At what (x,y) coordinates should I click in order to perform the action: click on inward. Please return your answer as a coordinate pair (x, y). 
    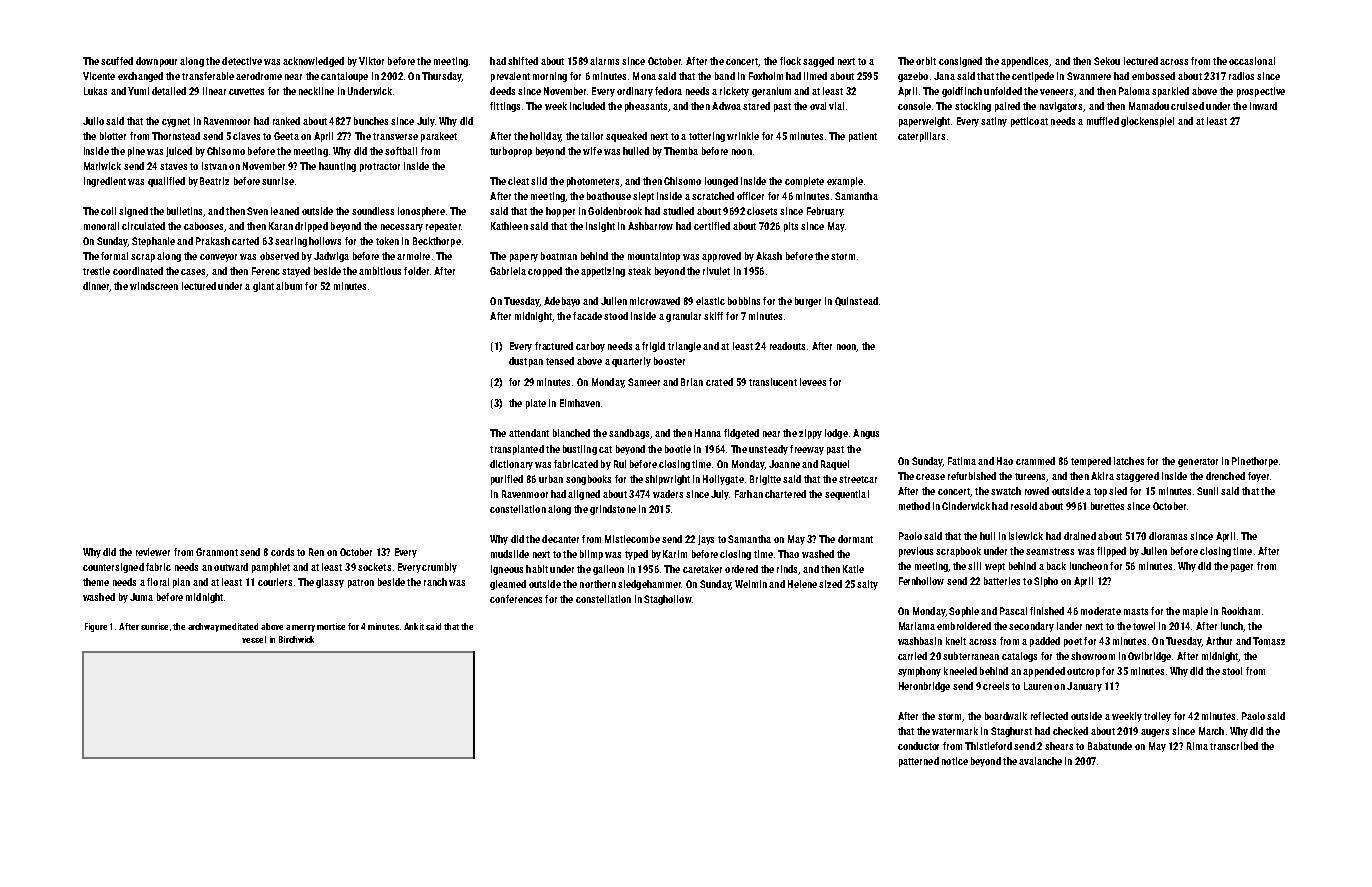
    Looking at the image, I should click on (1263, 106).
